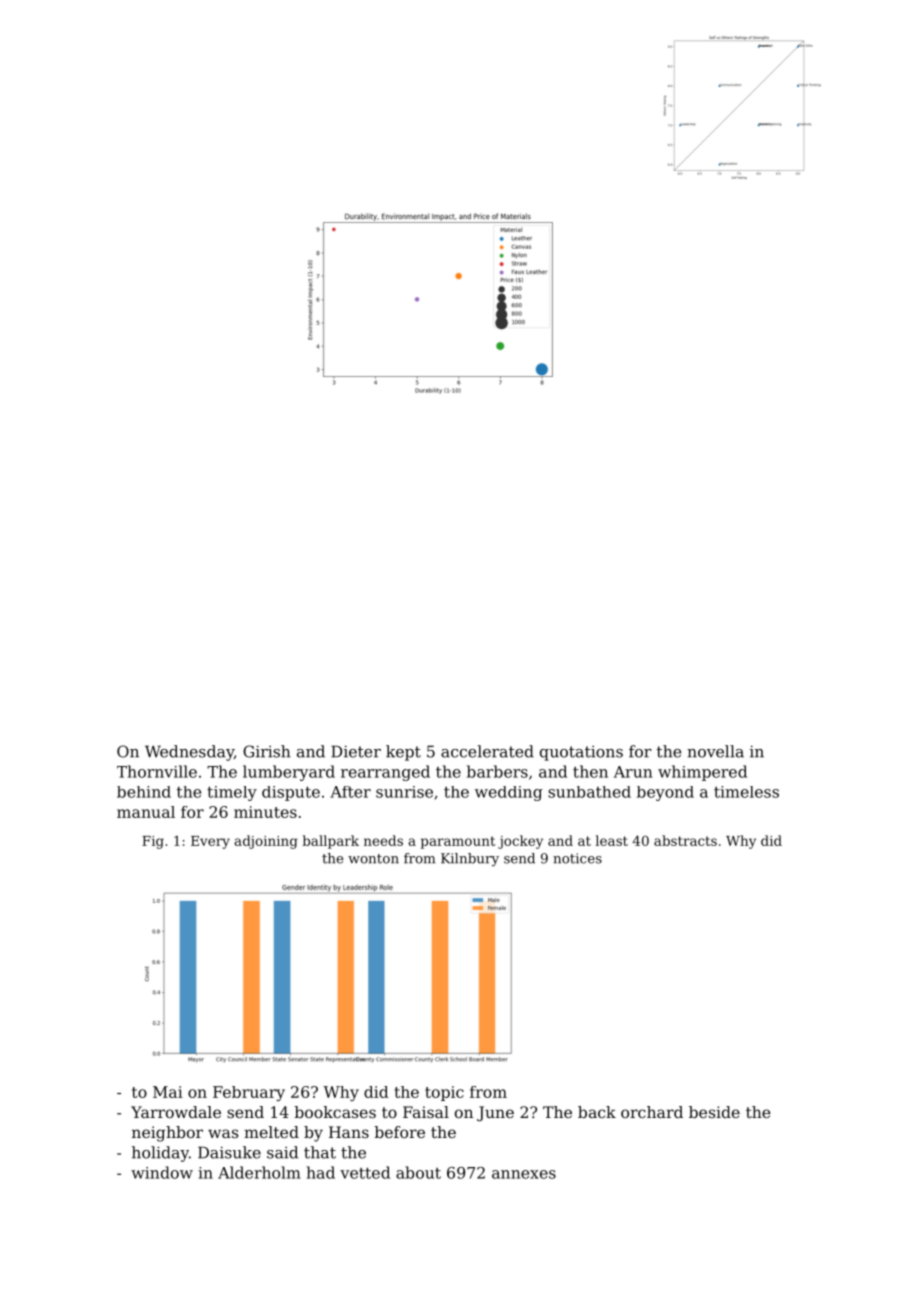 The image size is (924, 1314). What do you see at coordinates (685, 840) in the page?
I see `abstracts` at bounding box center [685, 840].
